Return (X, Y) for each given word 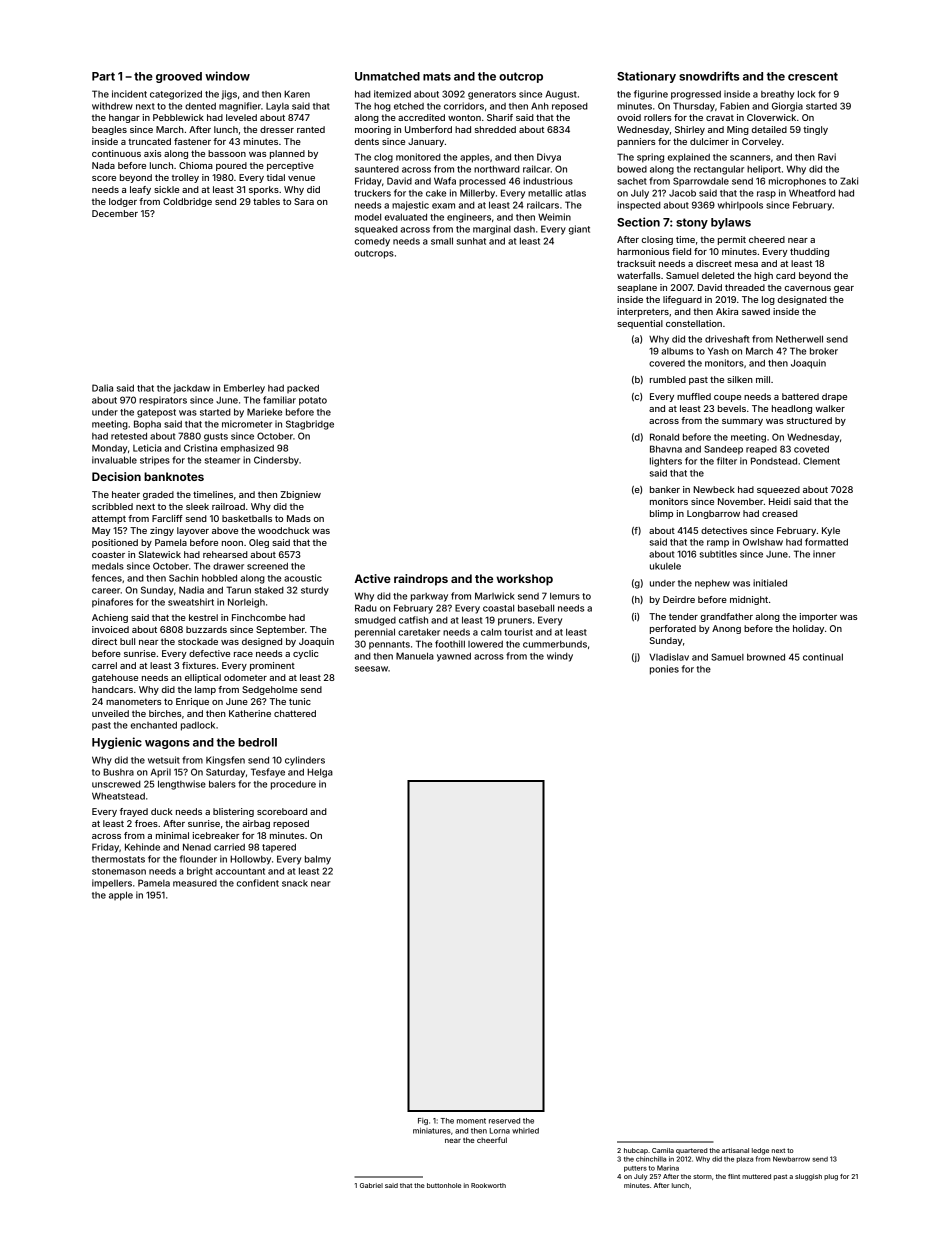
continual (823, 657)
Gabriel (371, 1185)
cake (436, 193)
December (115, 213)
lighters (666, 462)
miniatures (432, 1131)
